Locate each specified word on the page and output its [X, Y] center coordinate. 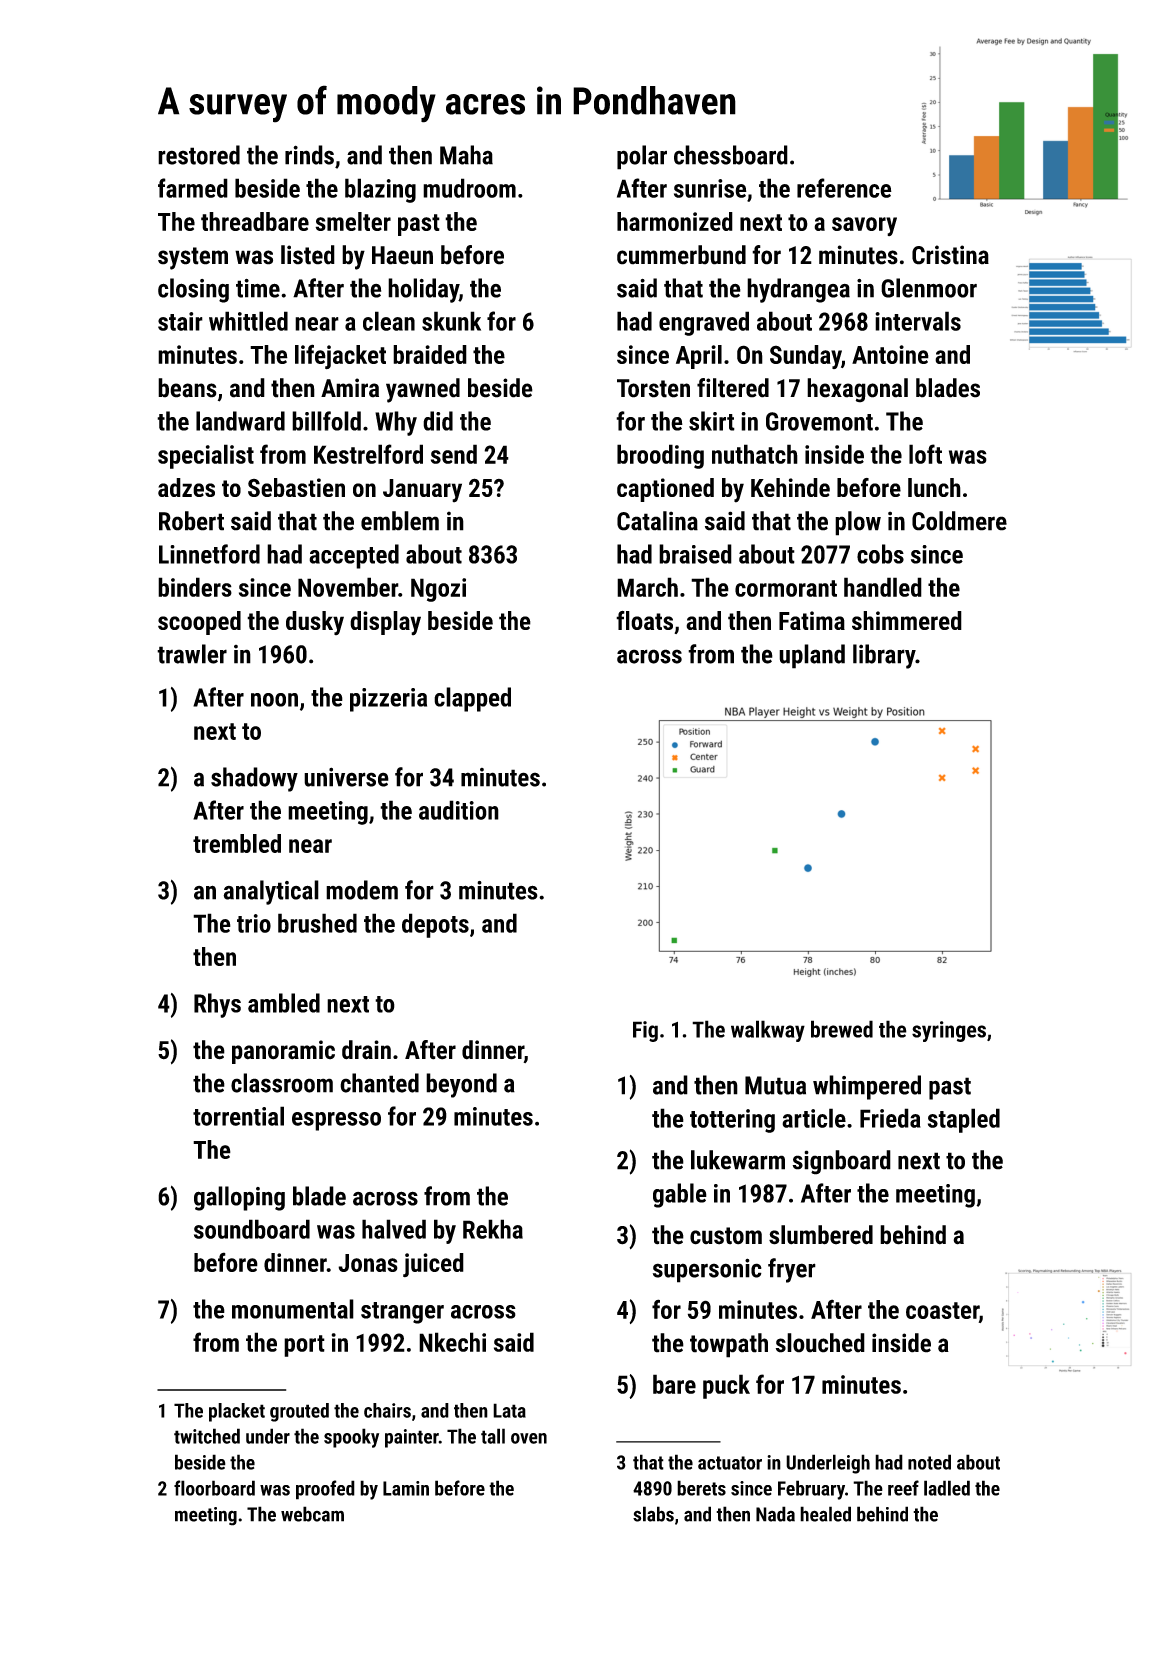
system [193, 258]
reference [844, 188]
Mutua [775, 1085]
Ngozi [438, 590]
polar [642, 157]
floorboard [214, 1488]
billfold [326, 421]
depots [435, 925]
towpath [729, 1345]
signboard [841, 1162]
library [884, 656]
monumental [293, 1309]
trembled [237, 843]
